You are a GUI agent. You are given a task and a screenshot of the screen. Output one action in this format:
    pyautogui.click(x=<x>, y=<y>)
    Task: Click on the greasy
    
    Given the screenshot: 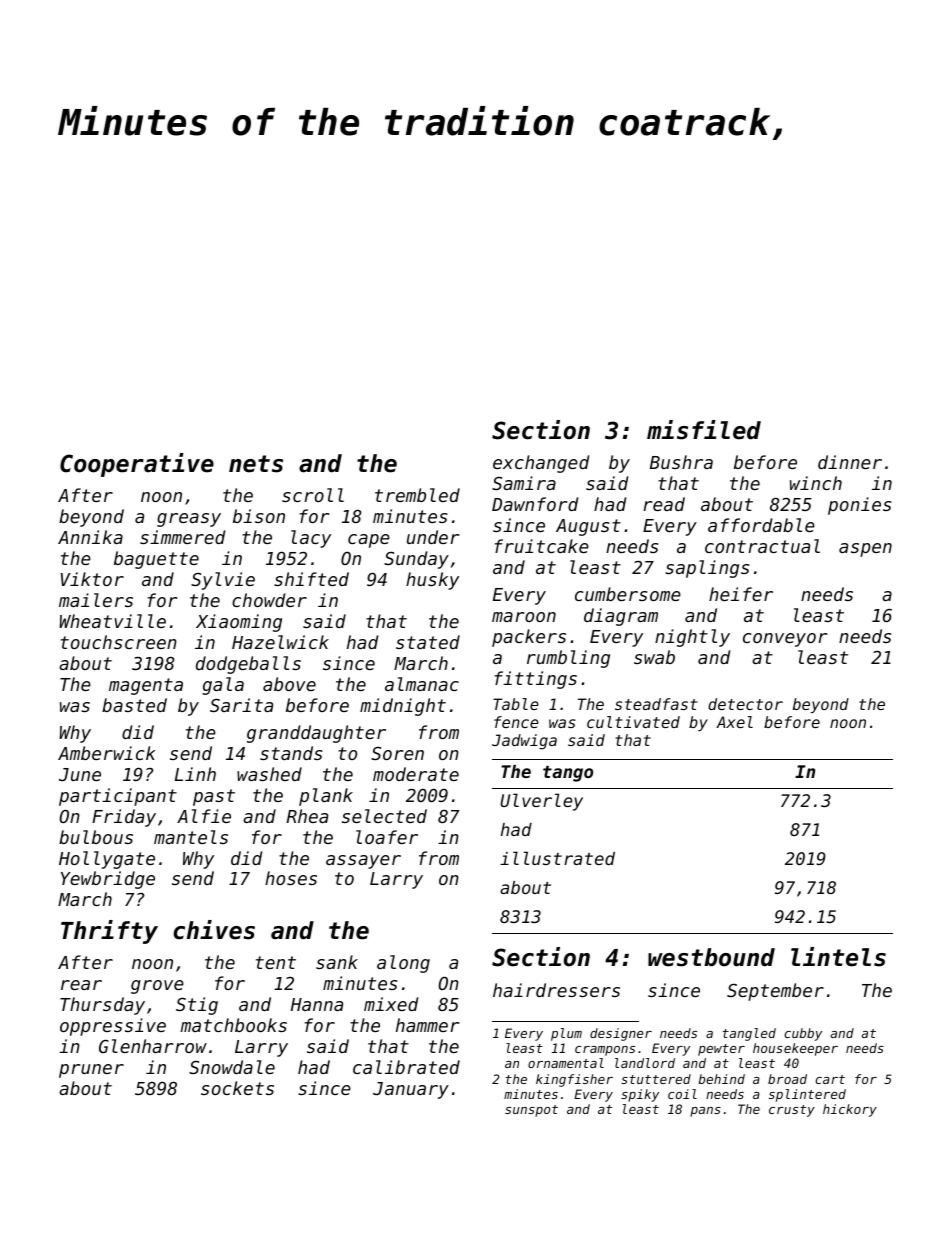 What is the action you would take?
    pyautogui.click(x=189, y=520)
